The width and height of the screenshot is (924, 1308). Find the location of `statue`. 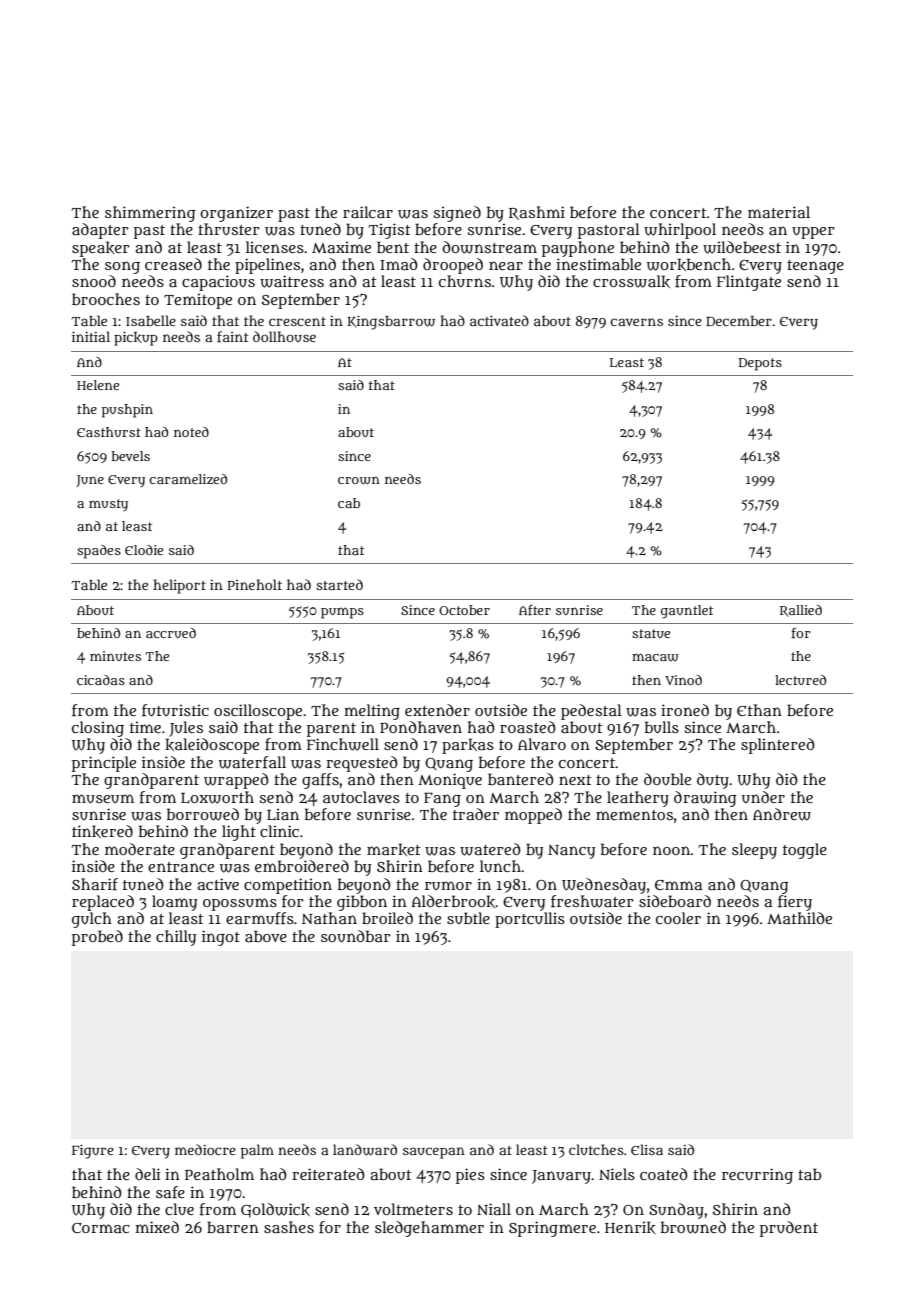

statue is located at coordinates (651, 633).
